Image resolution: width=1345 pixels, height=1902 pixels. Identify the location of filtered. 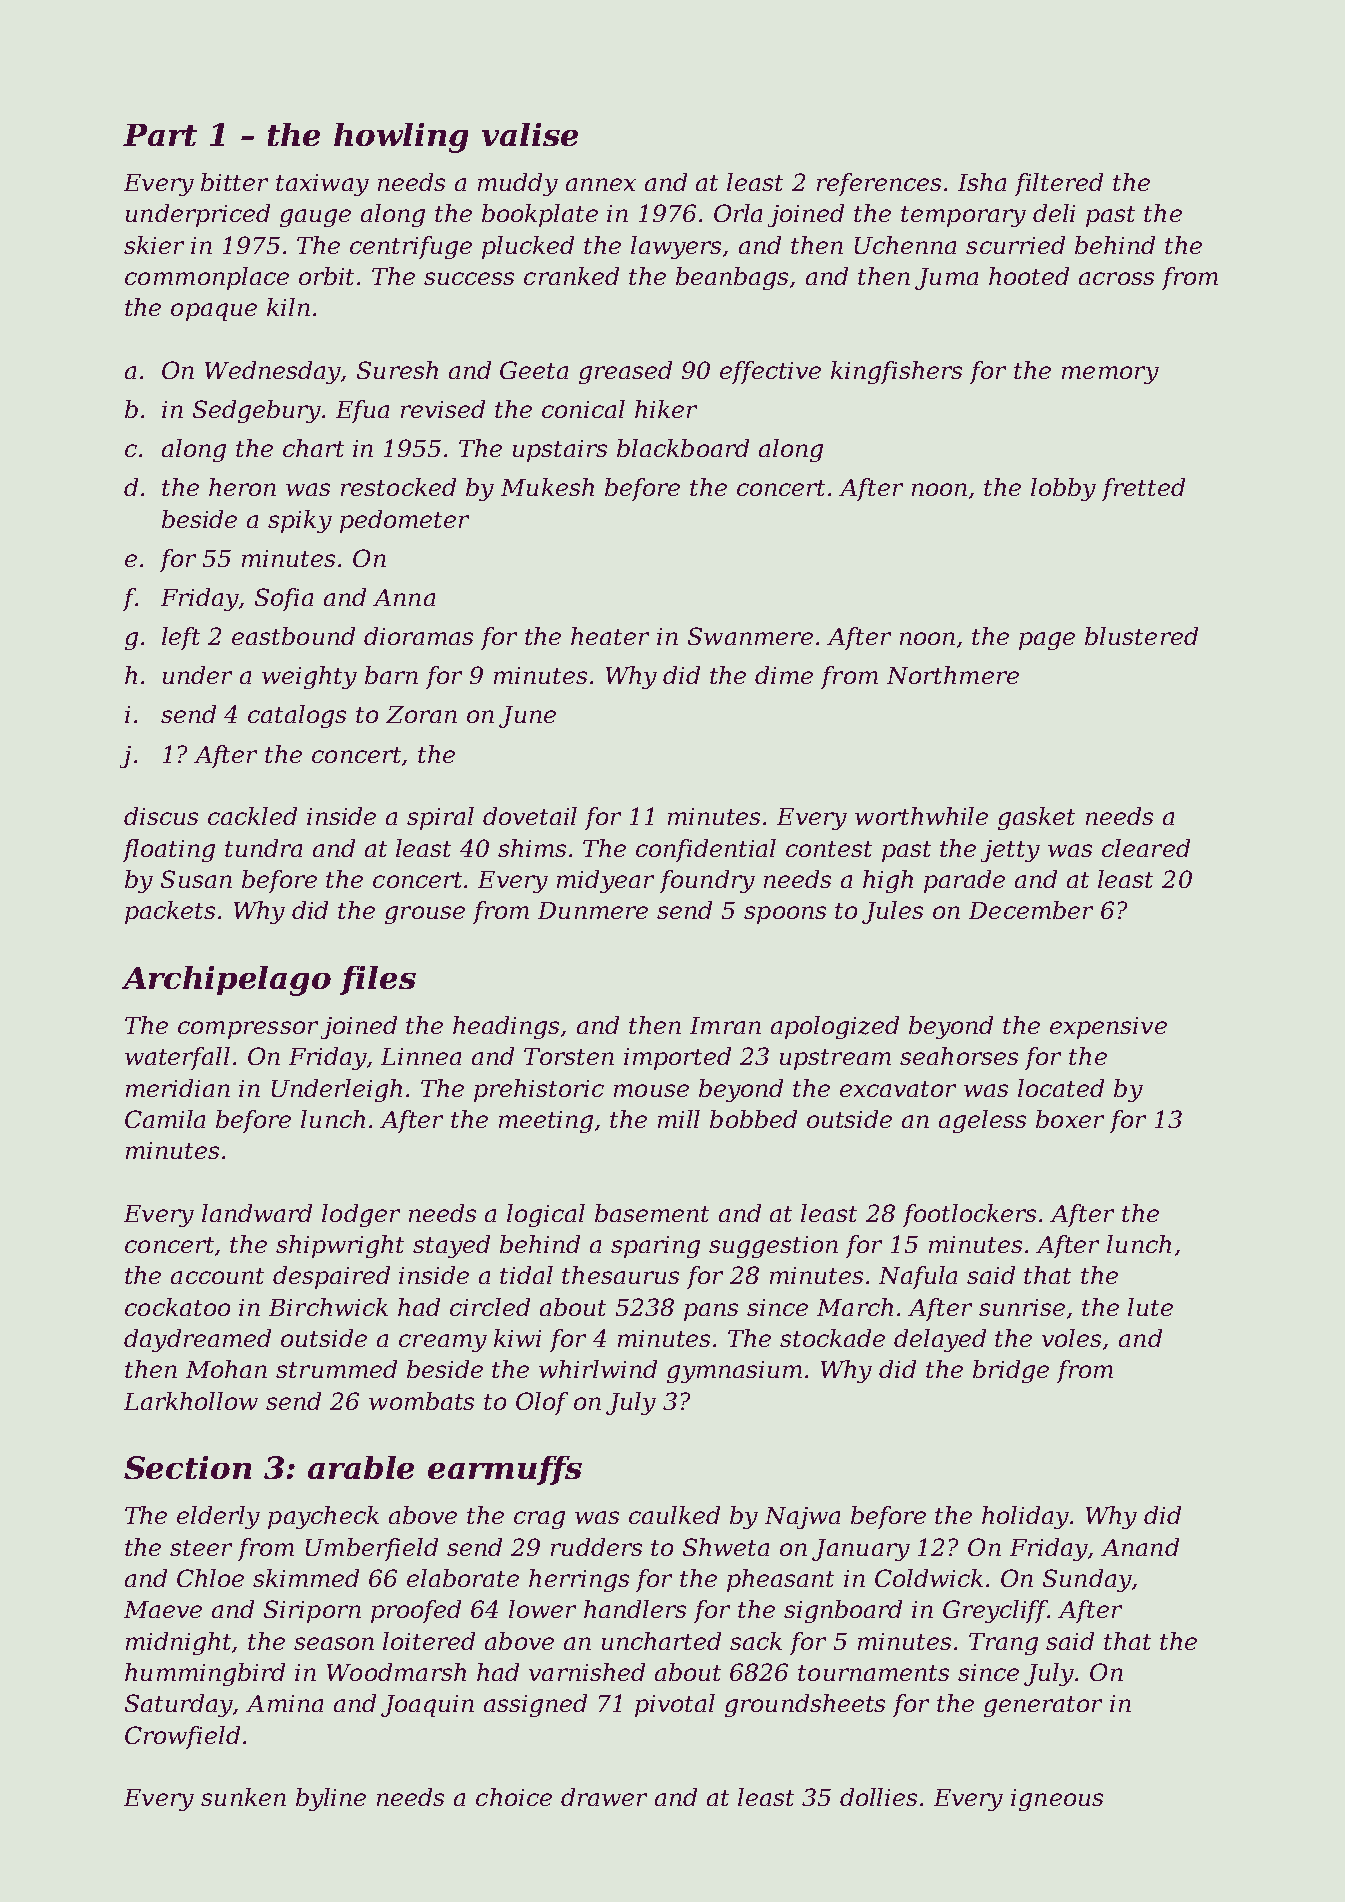
(1059, 184).
